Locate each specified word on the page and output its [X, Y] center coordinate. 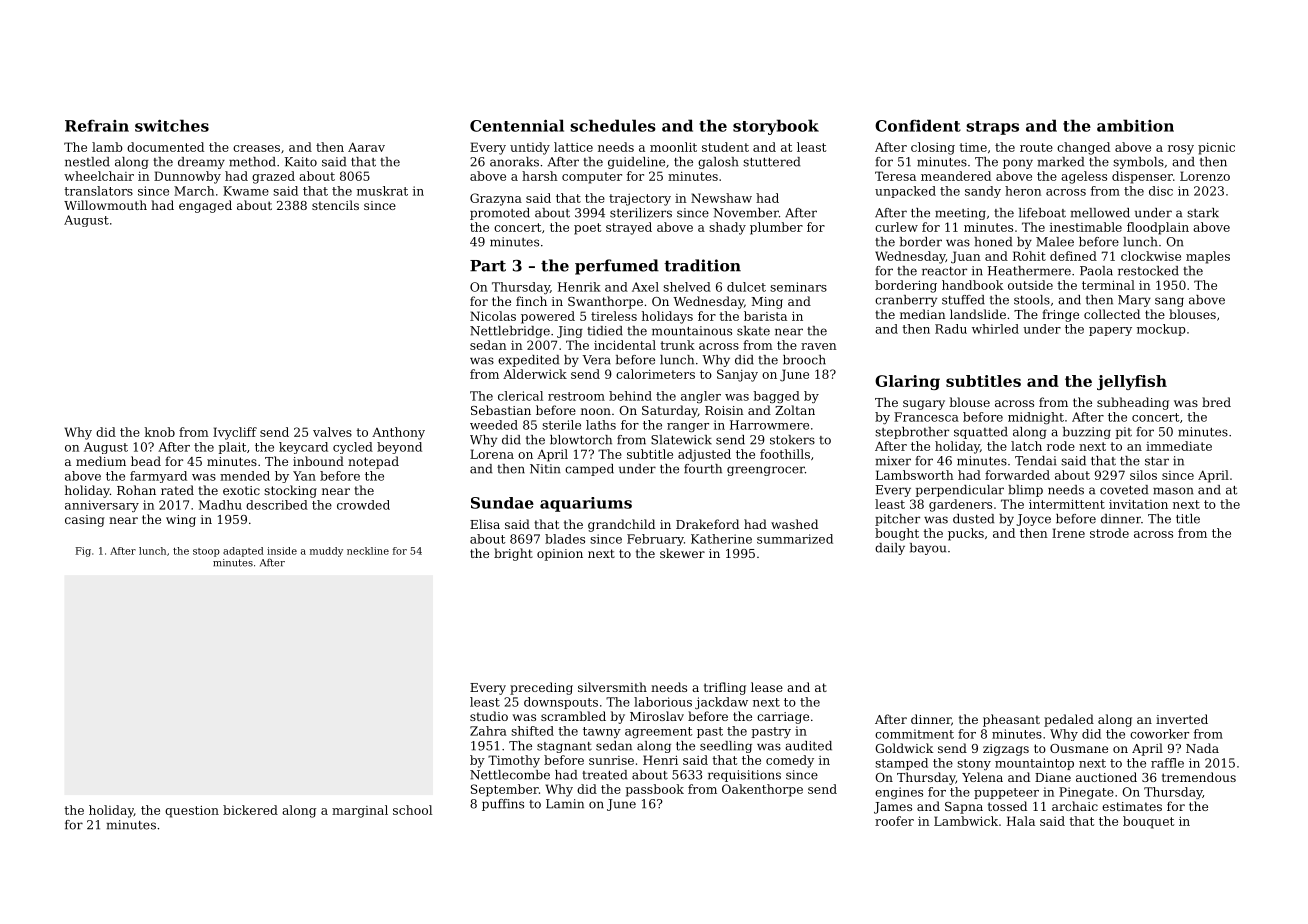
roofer [894, 821]
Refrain [97, 125]
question [192, 811]
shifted [532, 731]
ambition [1135, 125]
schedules [613, 125]
